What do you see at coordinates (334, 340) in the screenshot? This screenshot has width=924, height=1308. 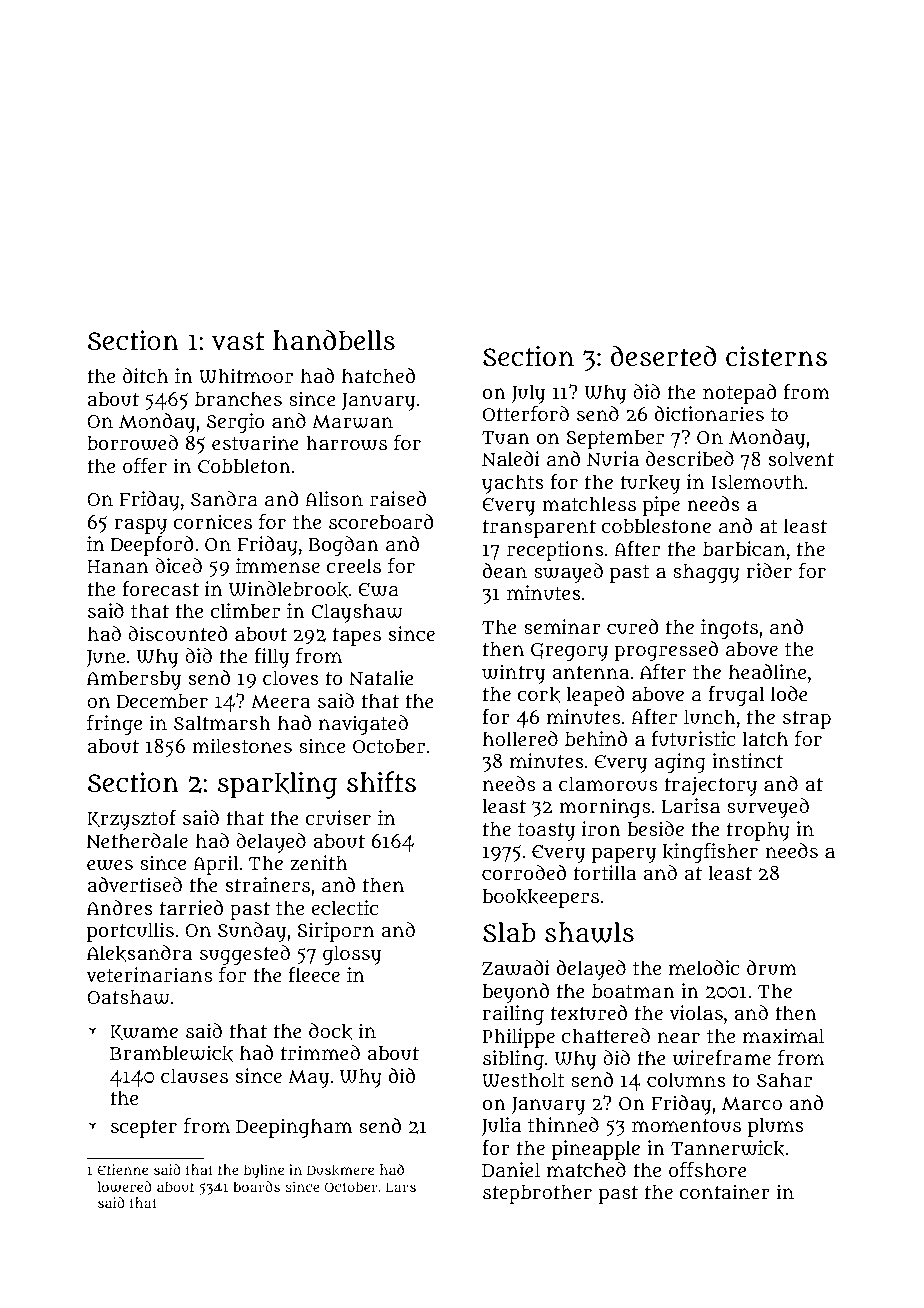 I see `handbells` at bounding box center [334, 340].
